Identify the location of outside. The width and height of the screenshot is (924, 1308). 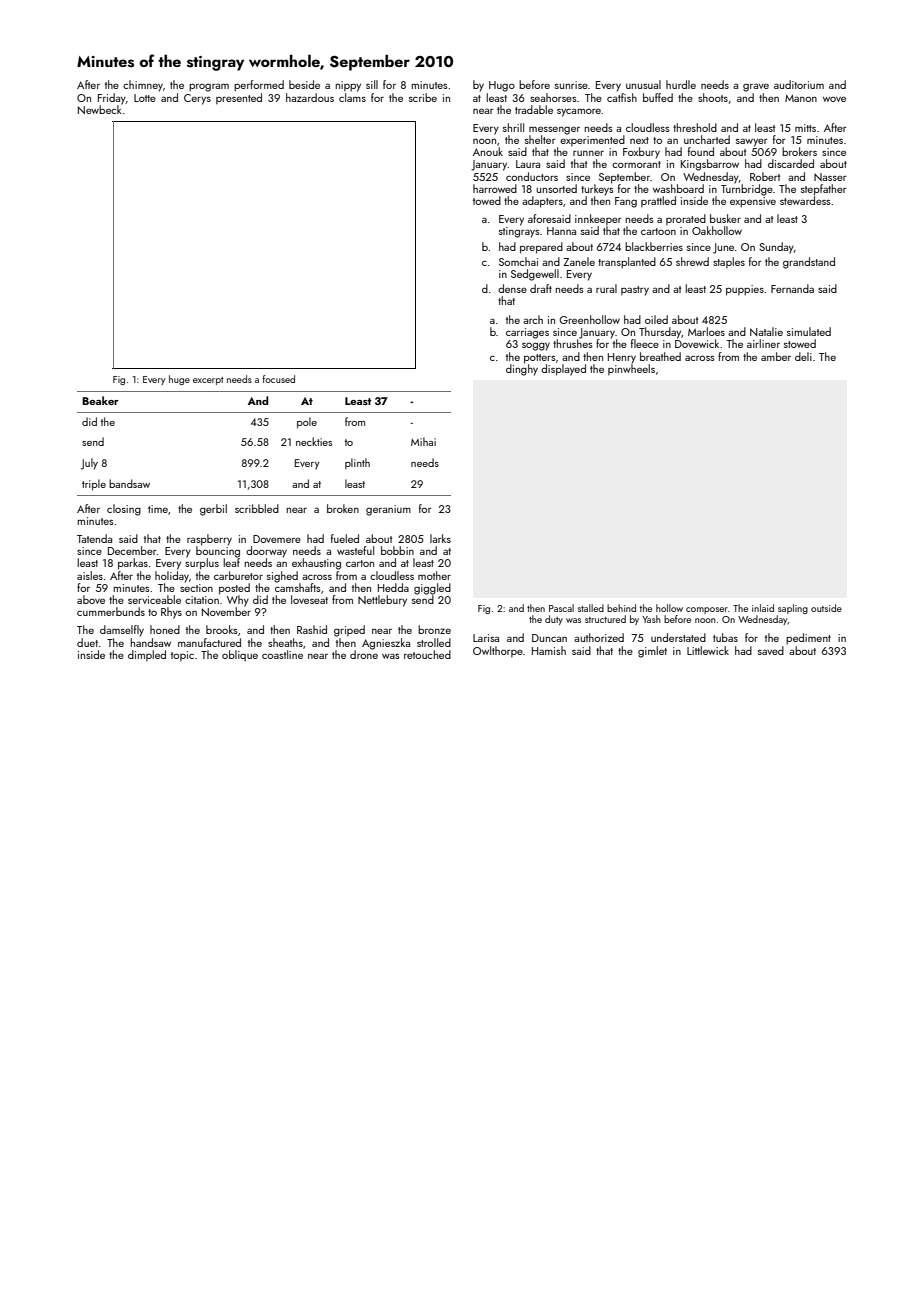
(826, 608).
